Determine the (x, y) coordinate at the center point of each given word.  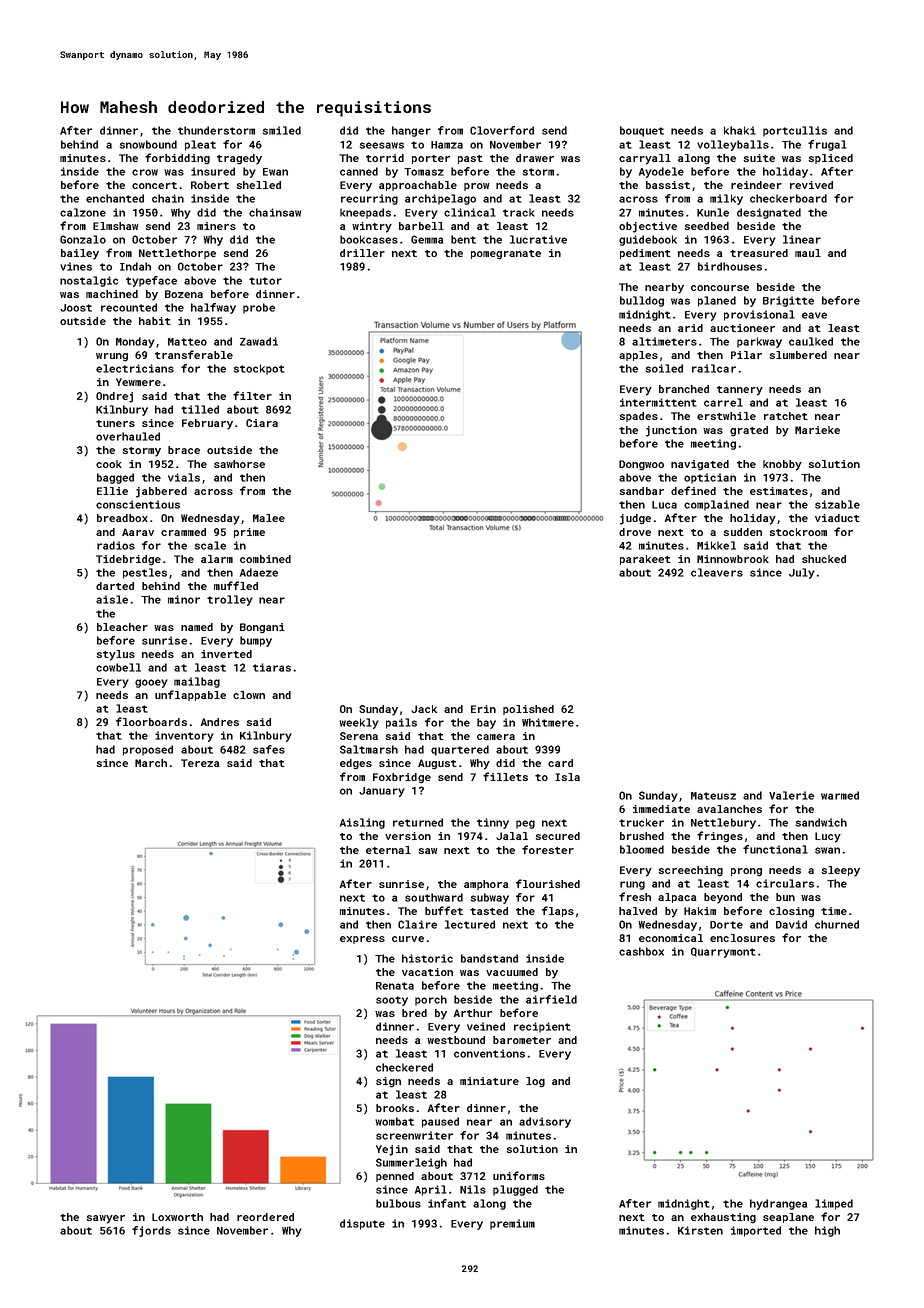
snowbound (148, 144)
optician (710, 478)
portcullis (795, 131)
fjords (151, 1231)
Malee (269, 518)
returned (418, 822)
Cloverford (502, 130)
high (827, 1231)
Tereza (200, 763)
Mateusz (713, 796)
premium (512, 1224)
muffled (236, 585)
